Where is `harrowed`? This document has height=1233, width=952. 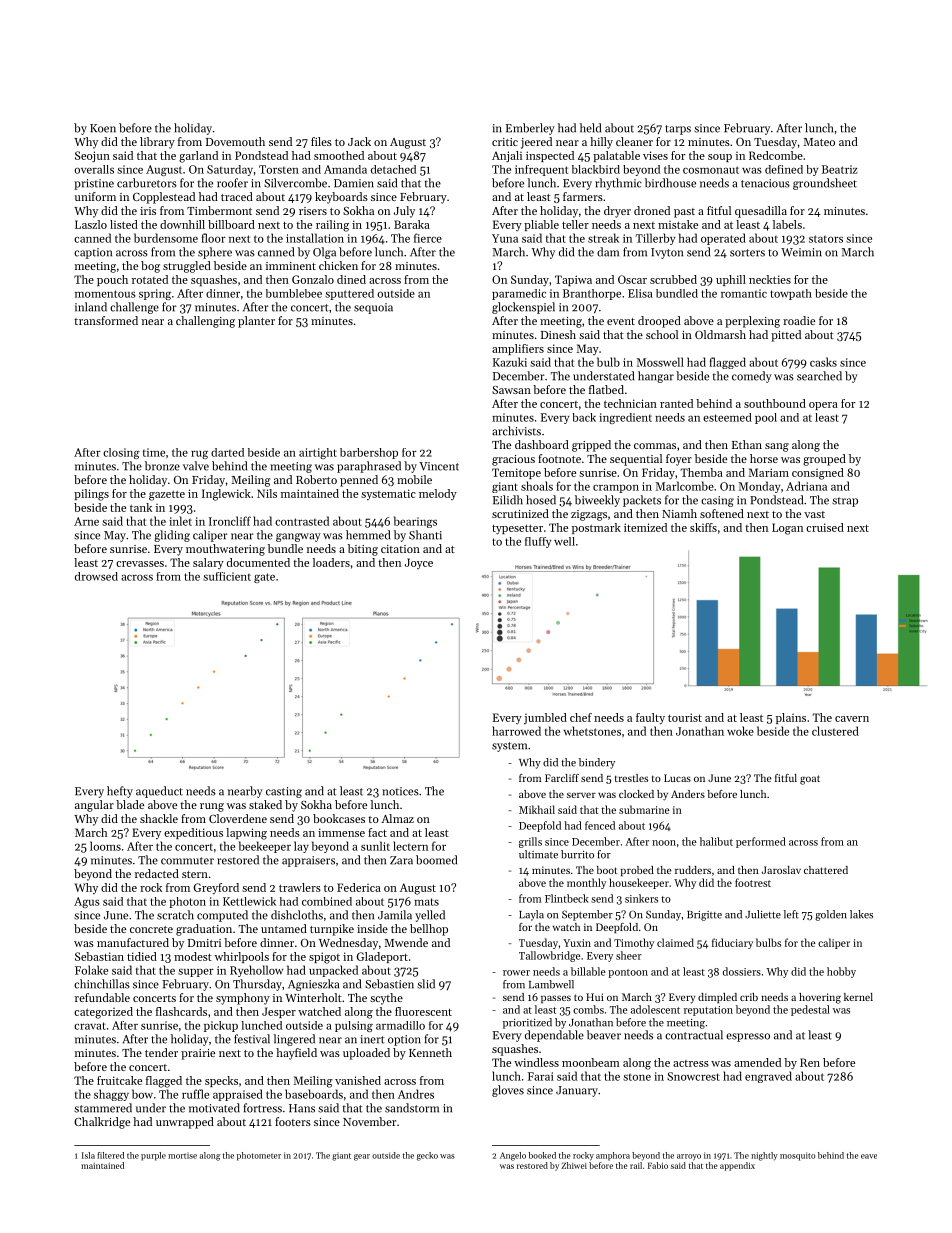 harrowed is located at coordinates (516, 731).
